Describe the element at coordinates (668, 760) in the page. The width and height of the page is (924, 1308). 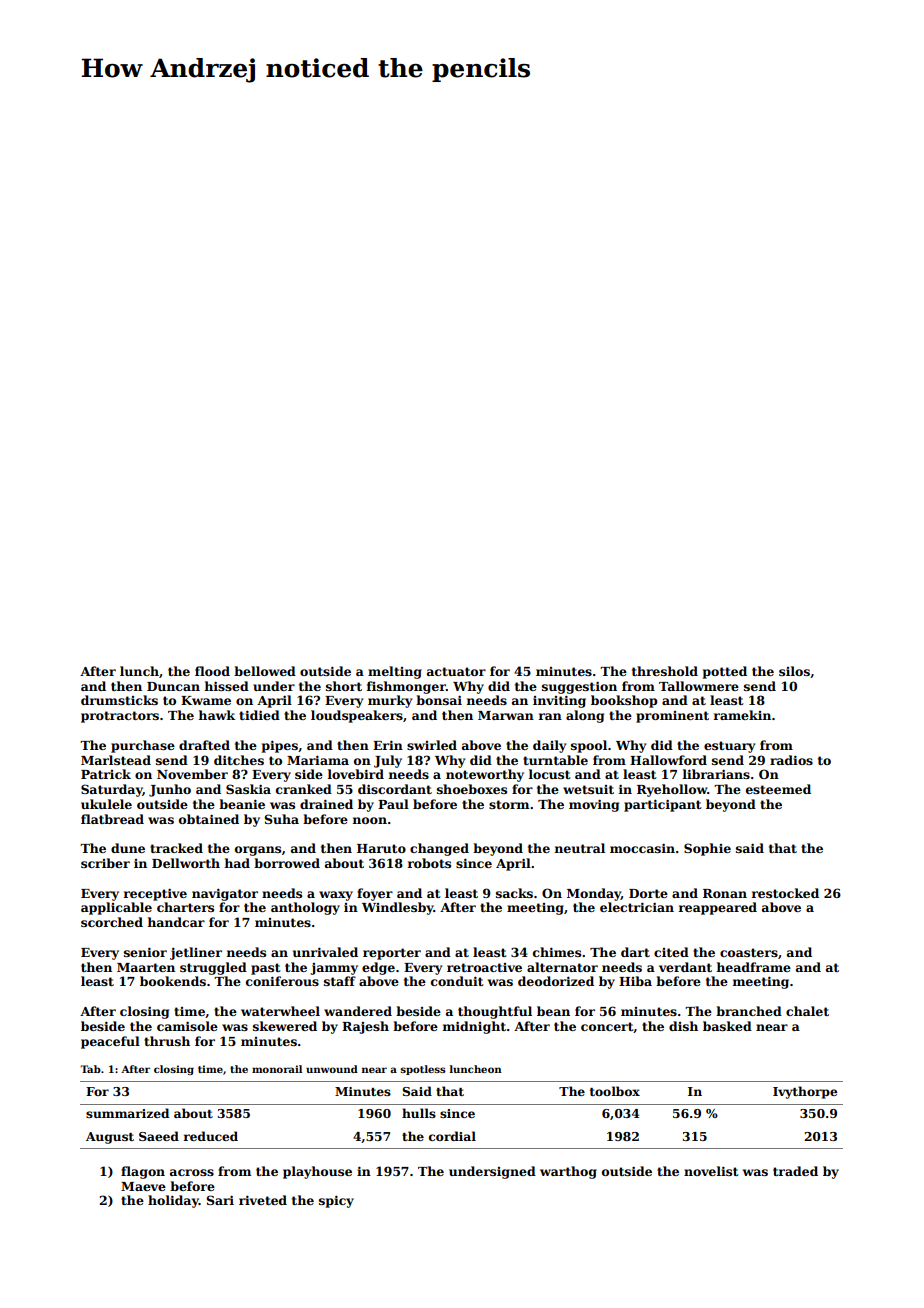
I see `Hallowford` at that location.
